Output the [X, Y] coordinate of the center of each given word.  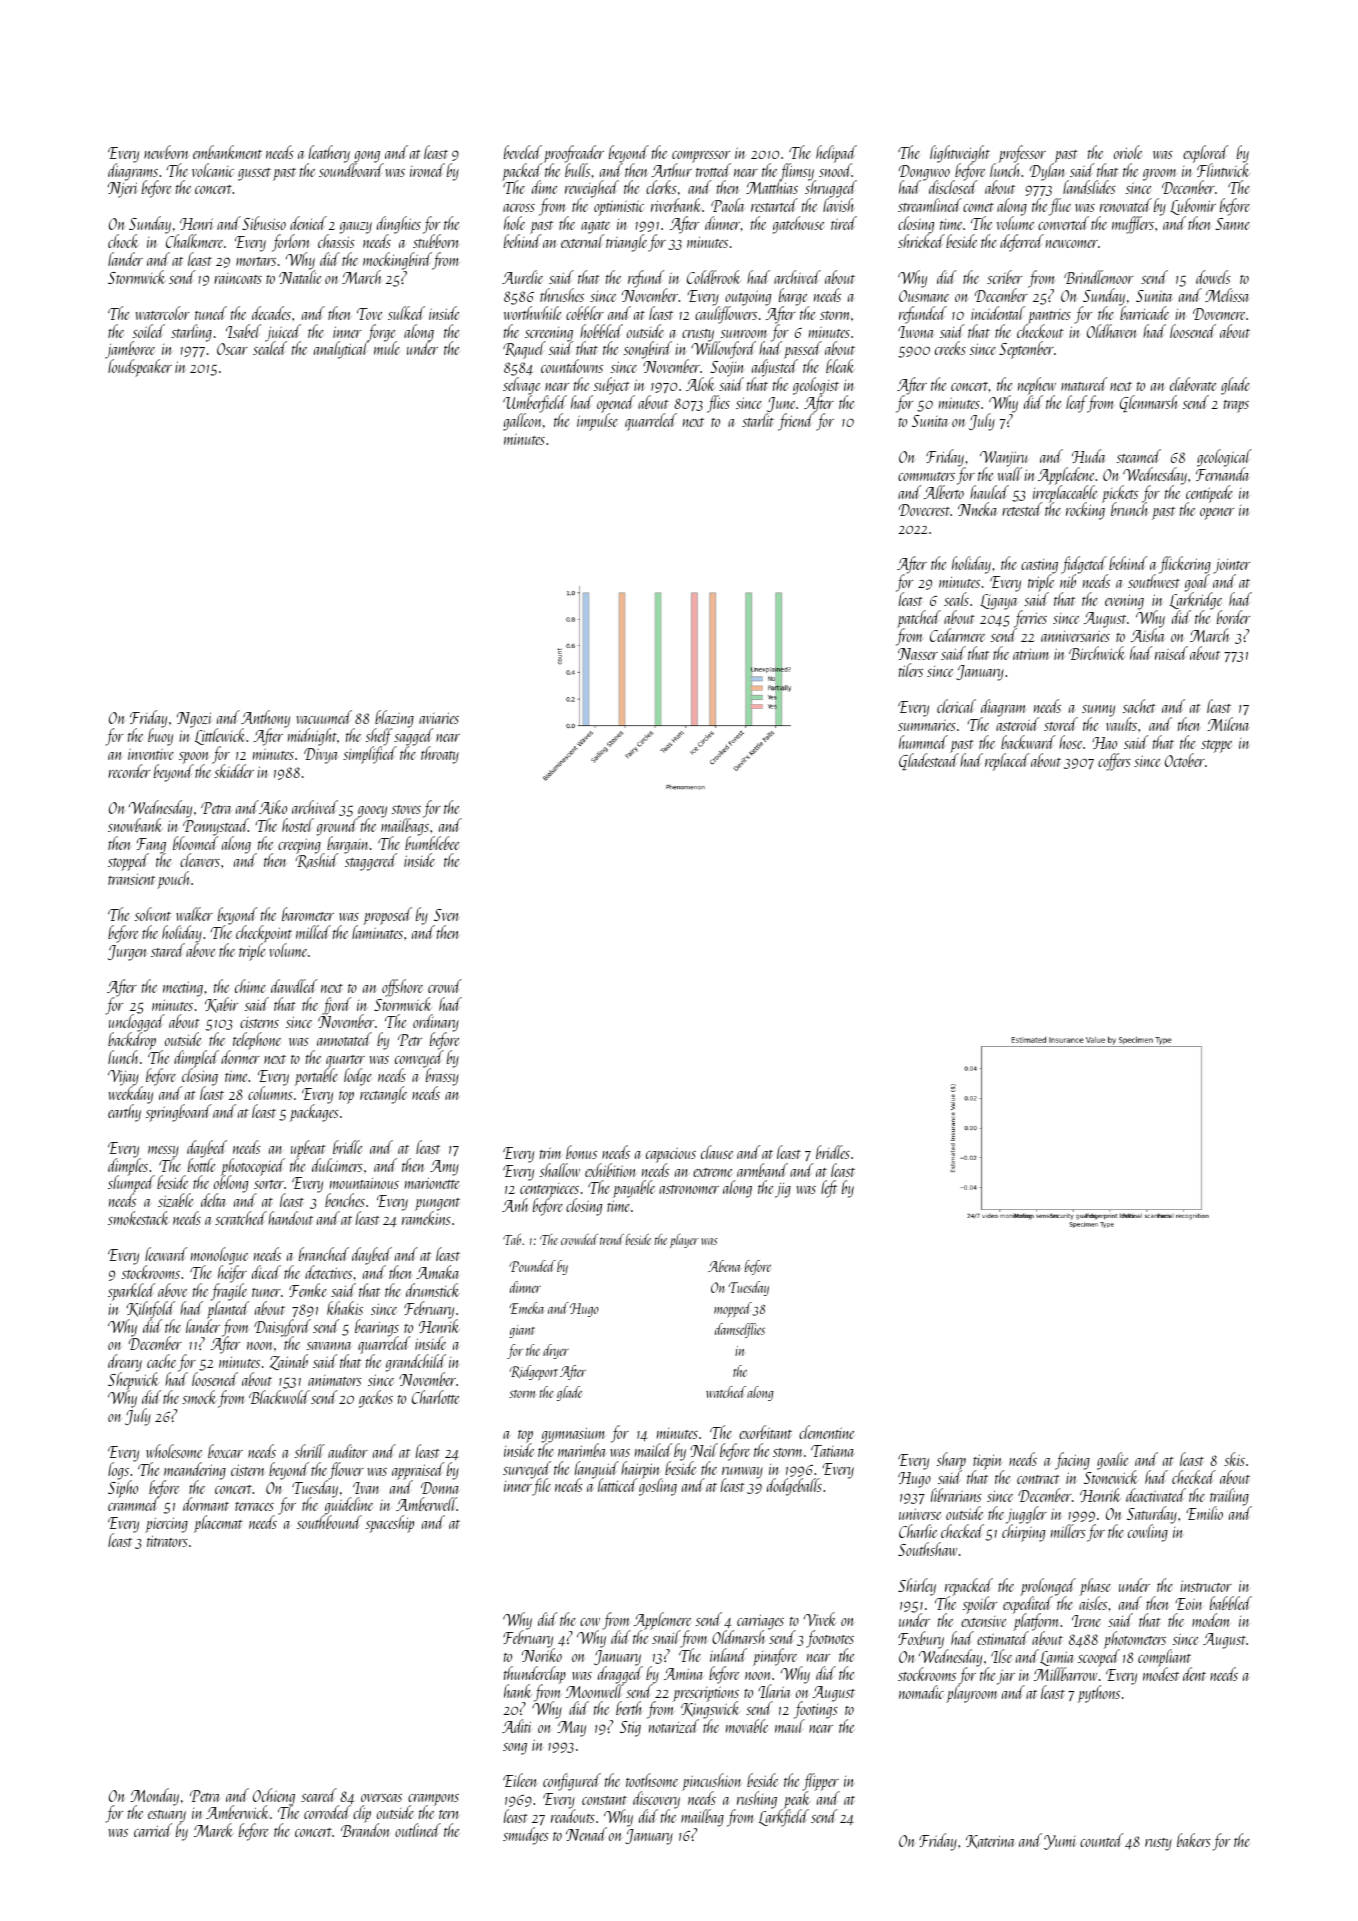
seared [319, 1795]
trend [612, 1239]
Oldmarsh [738, 1637]
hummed [923, 742]
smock [199, 1397]
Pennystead [215, 827]
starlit [758, 420]
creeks [950, 348]
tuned [211, 313]
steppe [1216, 746]
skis [1234, 1459]
